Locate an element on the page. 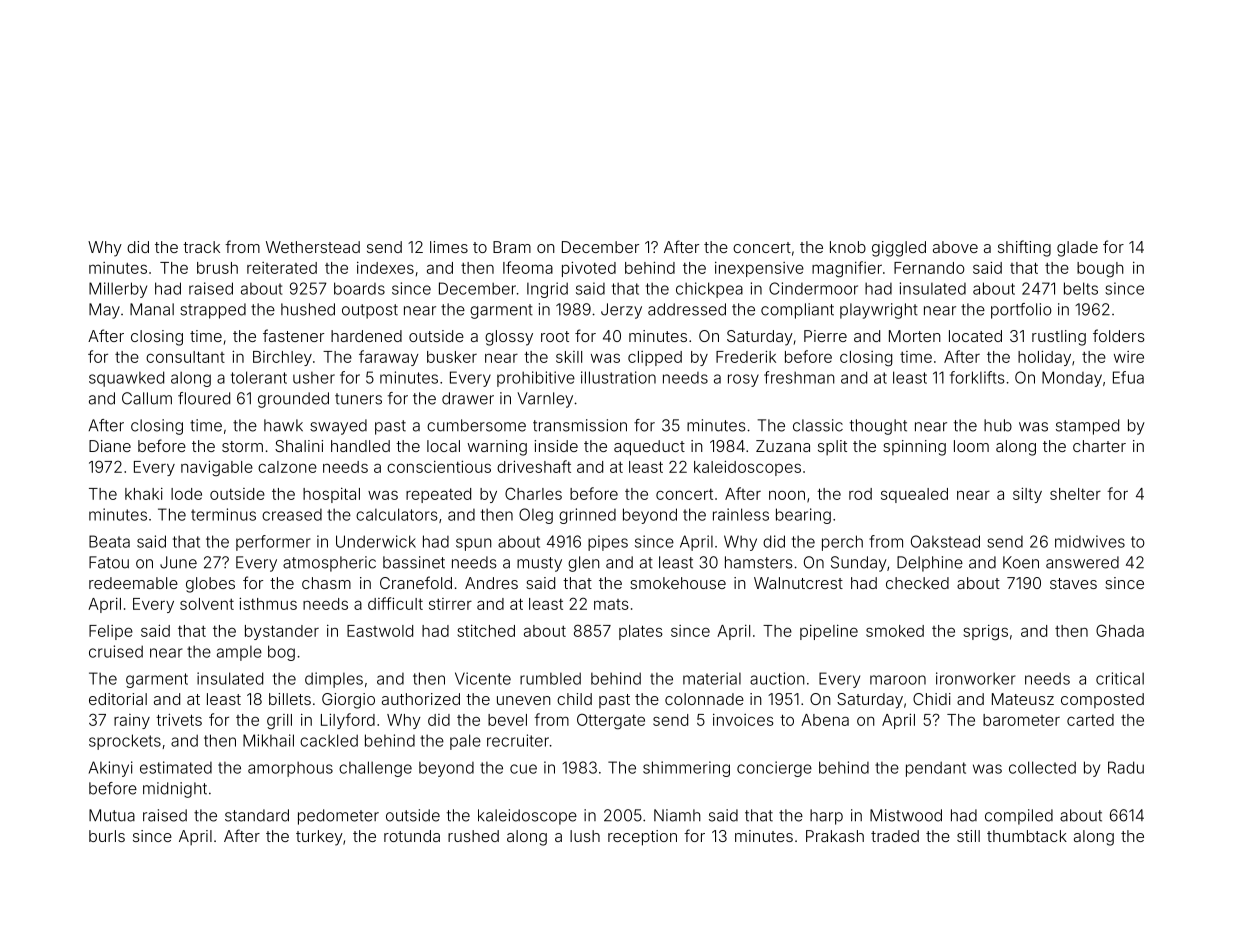  Andres is located at coordinates (491, 583).
